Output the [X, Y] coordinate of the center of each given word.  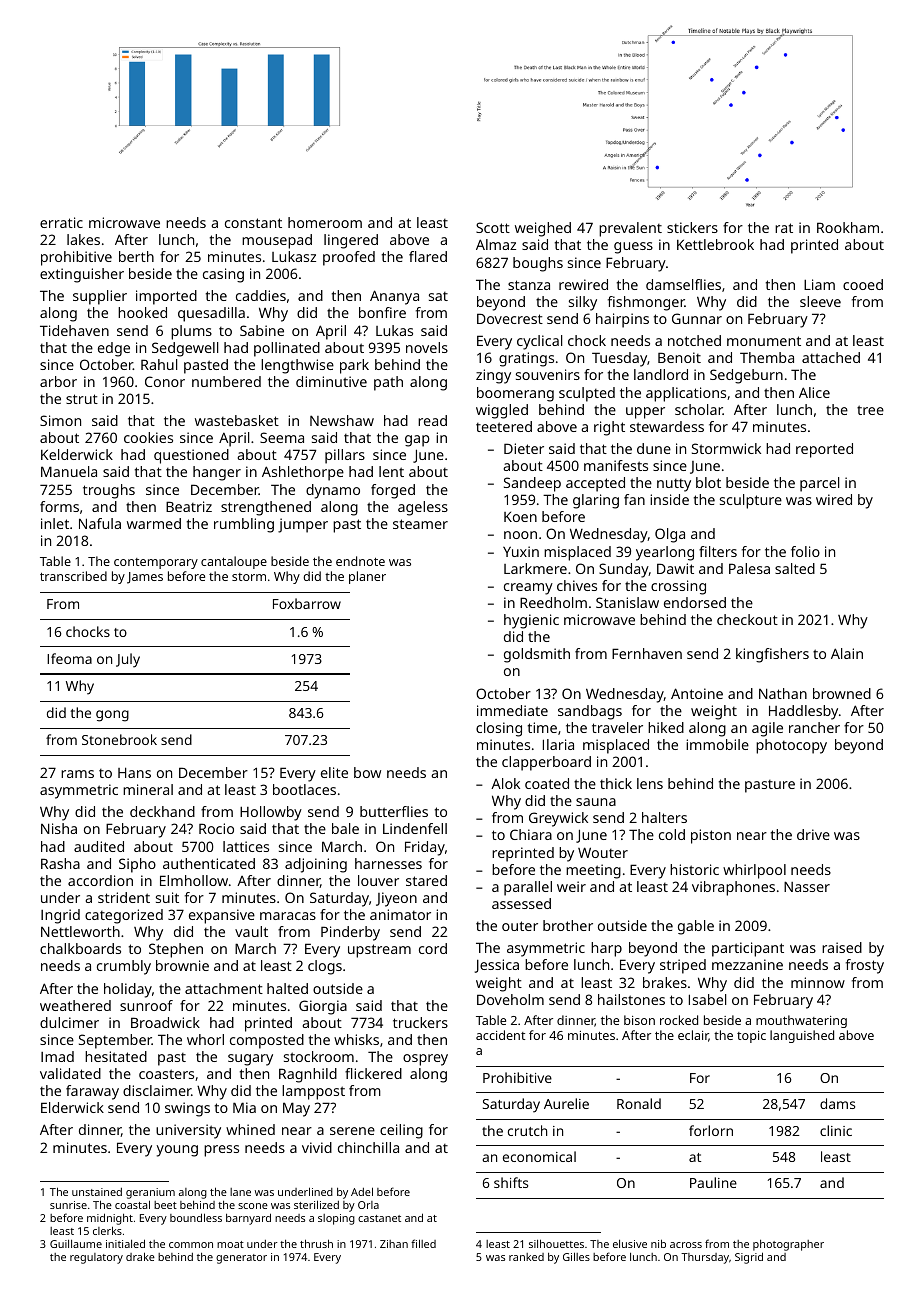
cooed [863, 284]
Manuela [69, 471]
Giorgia [323, 1007]
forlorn [711, 1130]
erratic [61, 222]
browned [842, 693]
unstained [97, 1192]
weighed [543, 229]
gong [112, 716]
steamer [420, 524]
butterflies [394, 811]
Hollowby [271, 813]
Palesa [749, 568]
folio [805, 551]
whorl [205, 1039]
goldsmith [537, 655]
